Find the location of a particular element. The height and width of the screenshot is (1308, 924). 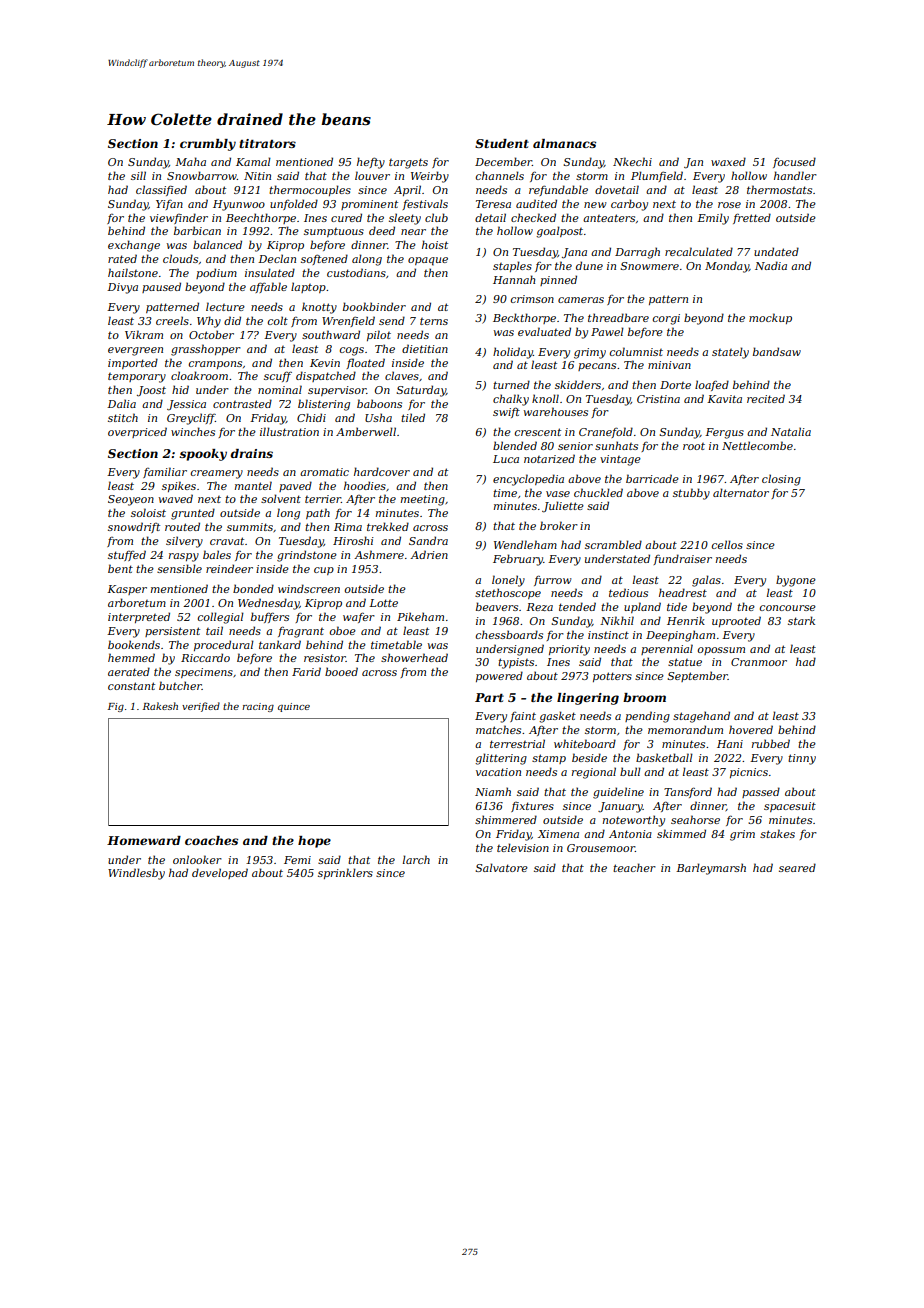

typists is located at coordinates (516, 663).
